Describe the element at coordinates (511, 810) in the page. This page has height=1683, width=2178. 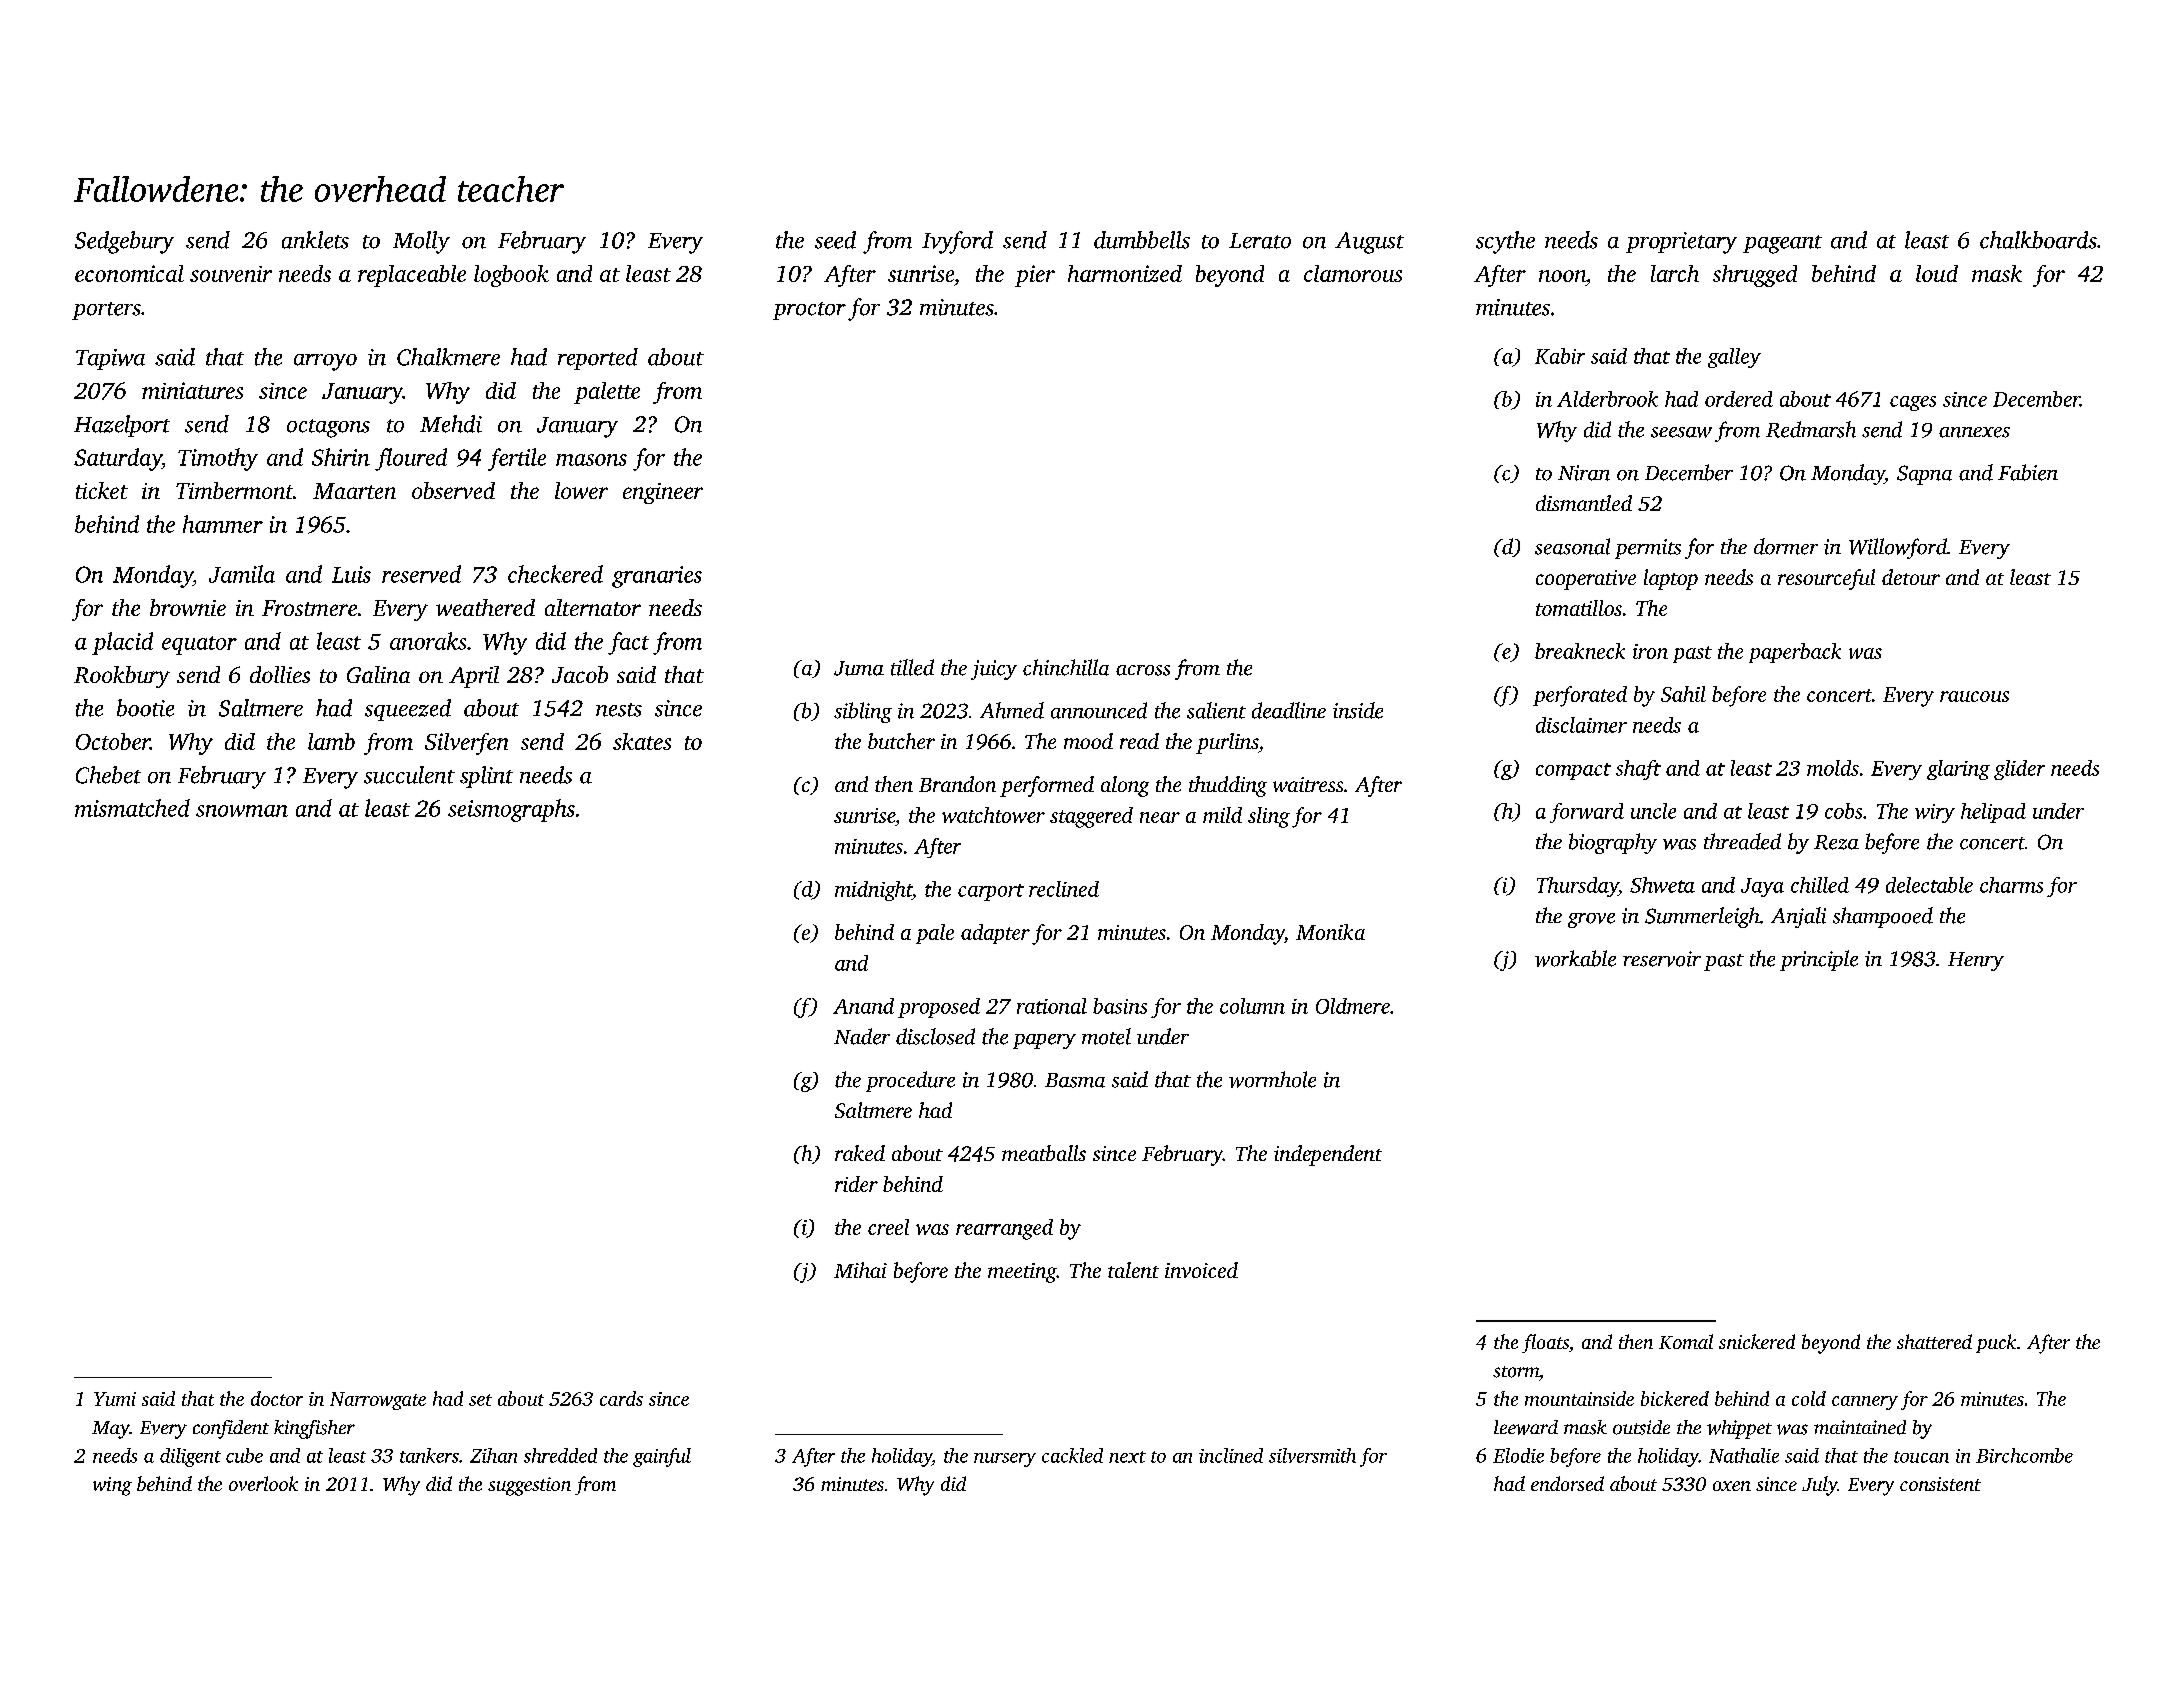
I see `seismographs` at that location.
